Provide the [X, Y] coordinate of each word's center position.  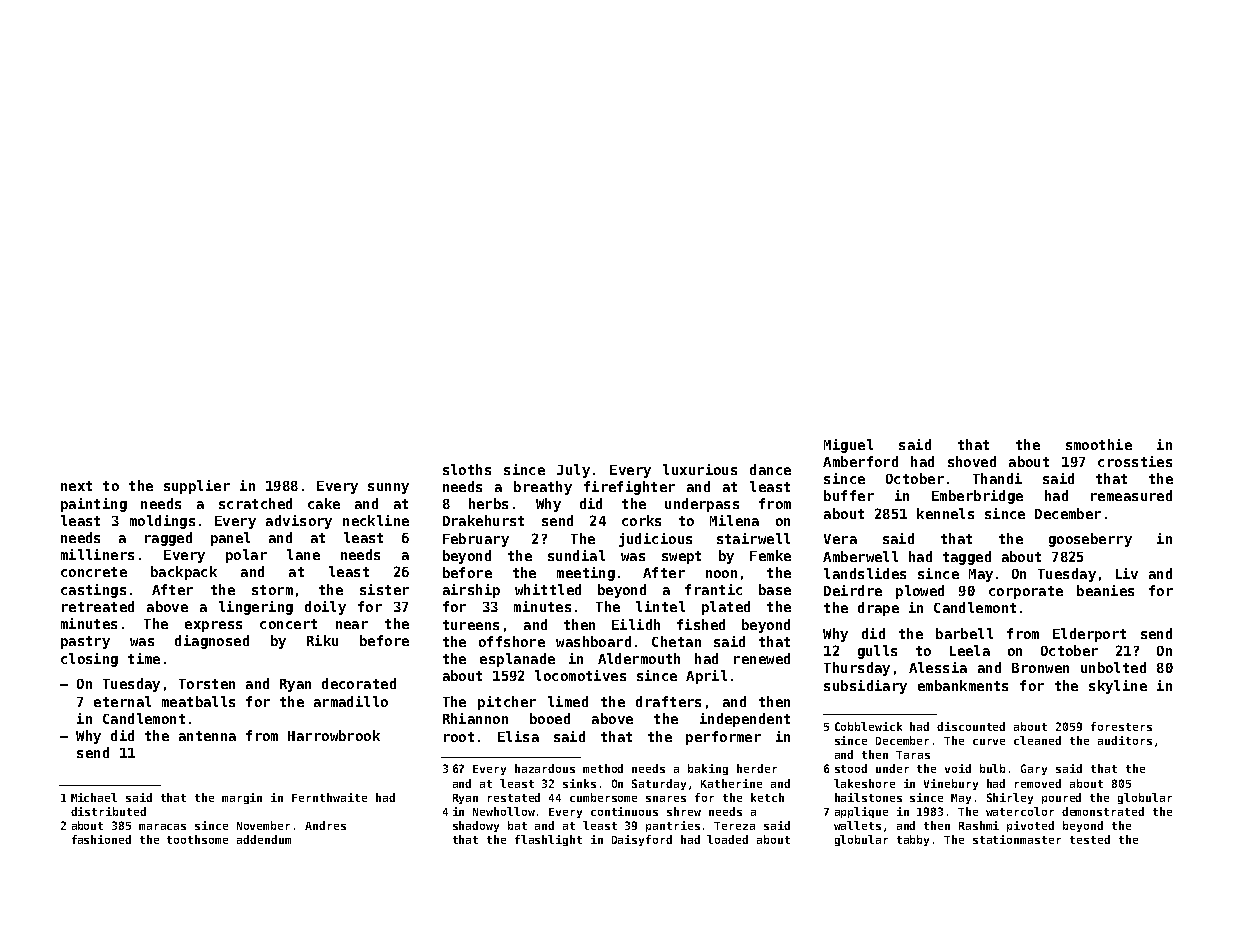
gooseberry [1090, 540]
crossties [1135, 461]
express [213, 626]
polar [246, 556]
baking [708, 769]
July [573, 471]
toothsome [197, 839]
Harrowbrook [334, 735]
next [76, 486]
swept [681, 557]
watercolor [1020, 811]
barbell [964, 633]
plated [726, 608]
